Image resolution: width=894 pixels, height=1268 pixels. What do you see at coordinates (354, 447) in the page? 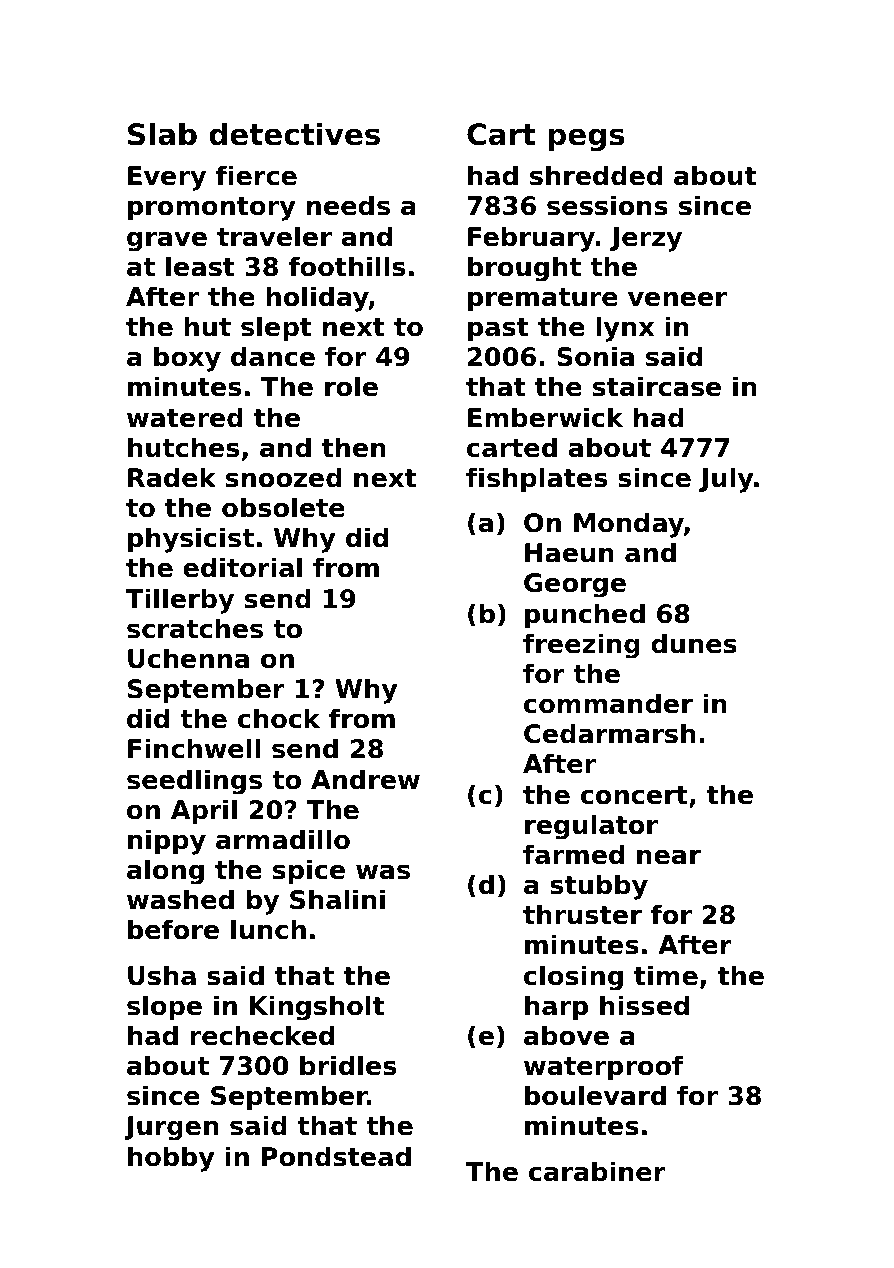
I see `then` at bounding box center [354, 447].
